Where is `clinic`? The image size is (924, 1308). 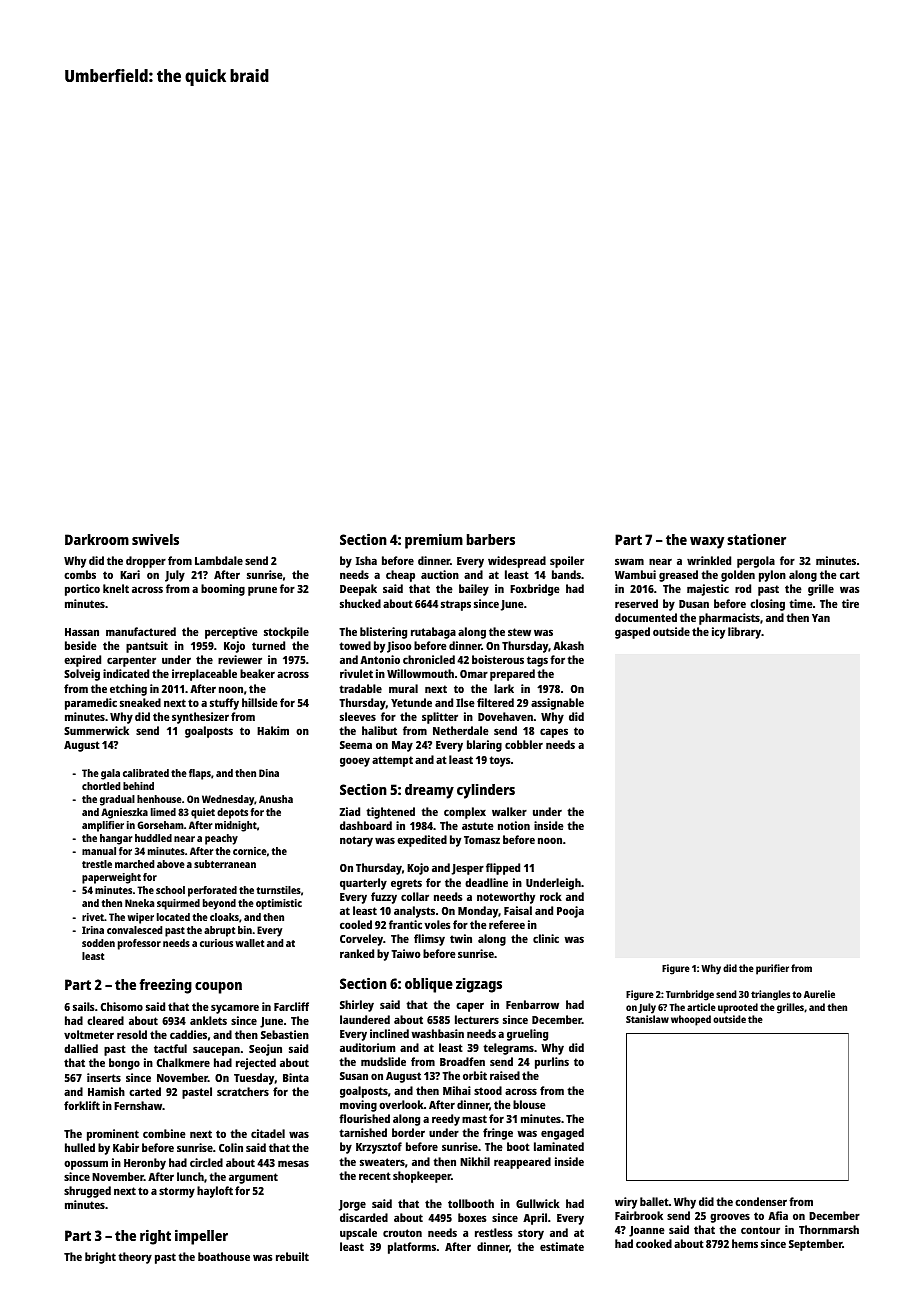 clinic is located at coordinates (546, 938).
